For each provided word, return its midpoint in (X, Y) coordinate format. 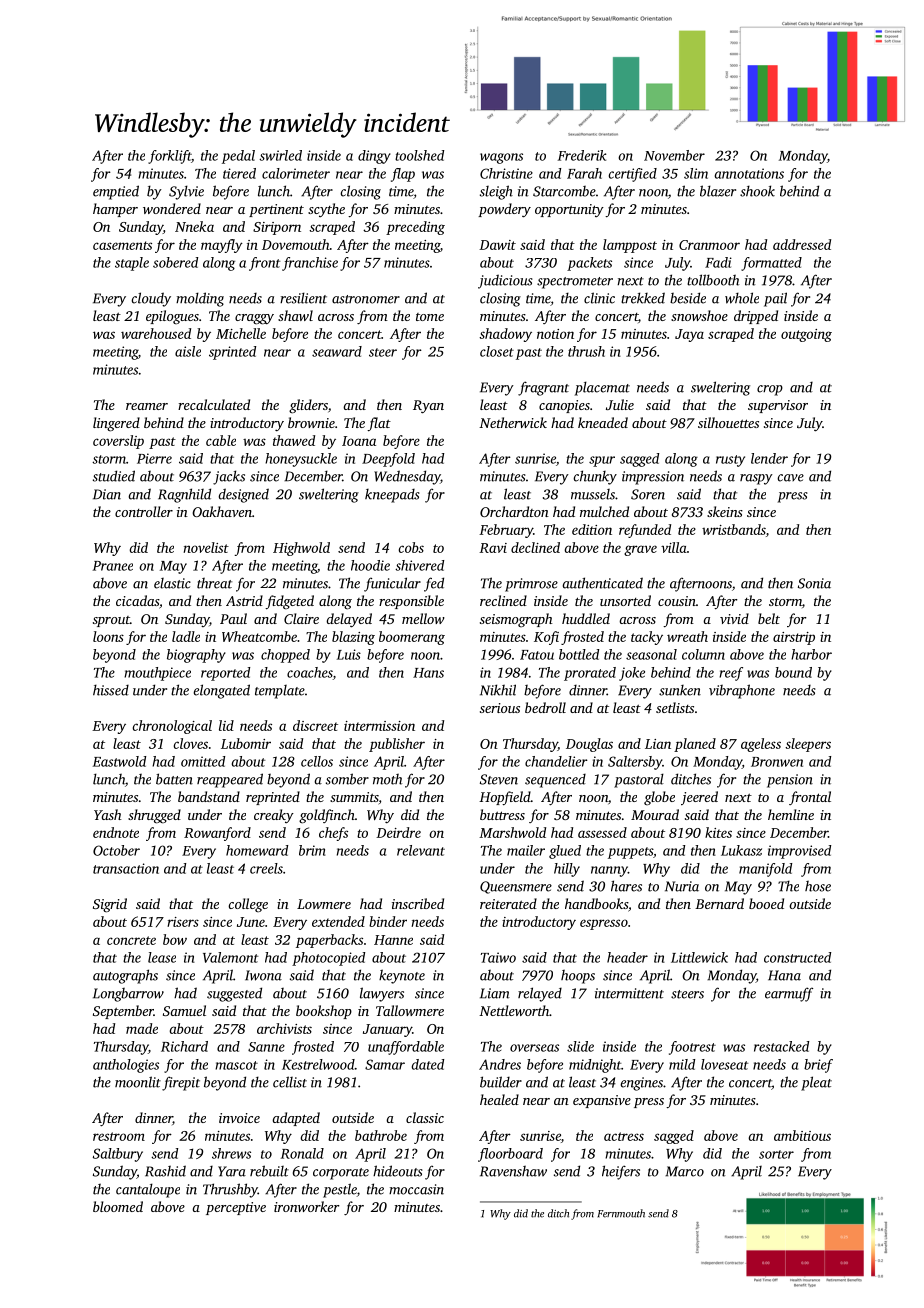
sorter (776, 1154)
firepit (181, 1083)
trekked (643, 298)
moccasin (416, 1189)
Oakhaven (222, 511)
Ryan (428, 407)
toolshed (419, 155)
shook (757, 191)
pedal (238, 157)
